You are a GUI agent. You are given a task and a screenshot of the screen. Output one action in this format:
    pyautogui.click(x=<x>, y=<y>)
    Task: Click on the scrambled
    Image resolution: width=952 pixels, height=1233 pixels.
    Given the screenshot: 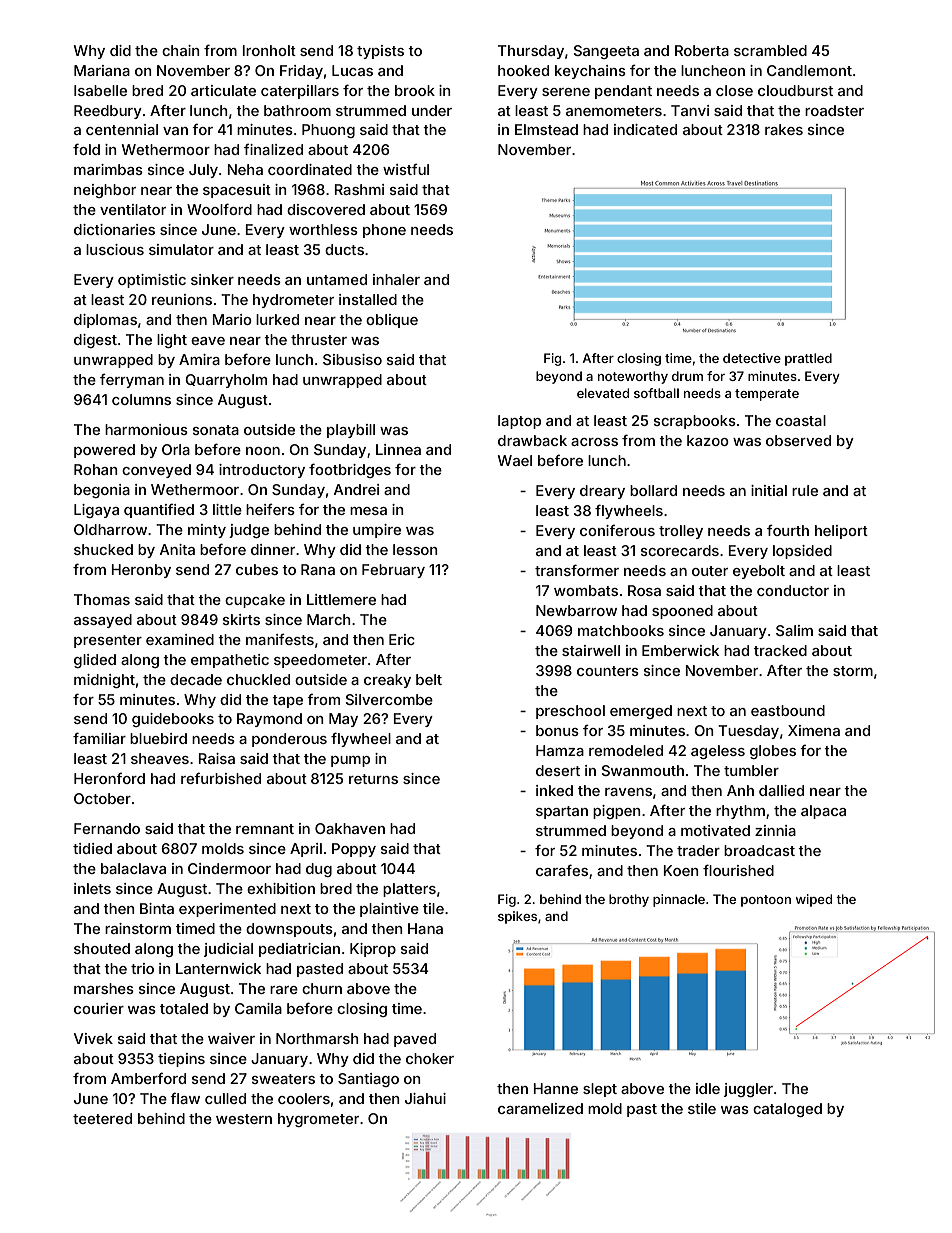 What is the action you would take?
    pyautogui.click(x=770, y=50)
